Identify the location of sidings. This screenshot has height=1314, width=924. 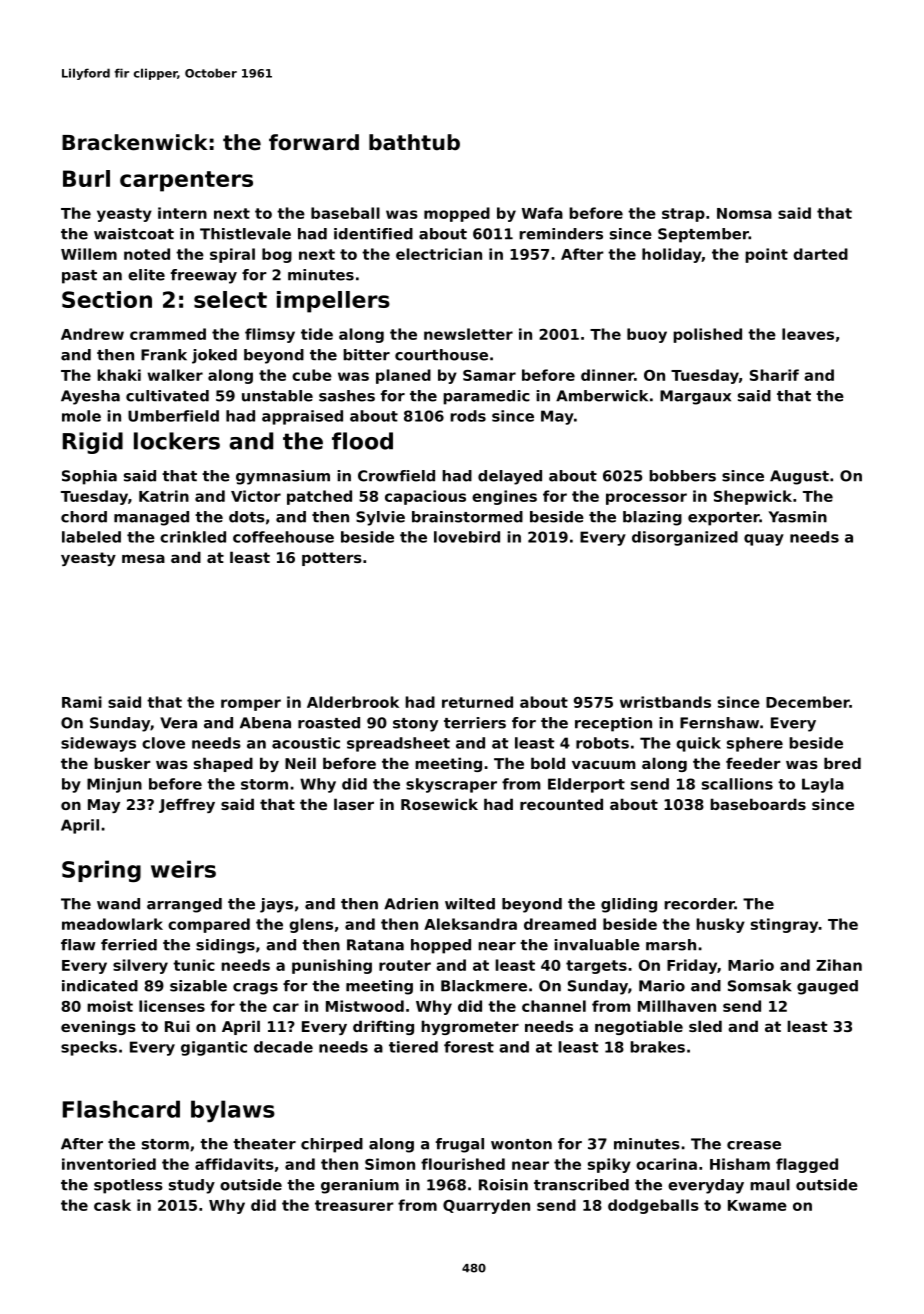
(225, 946).
